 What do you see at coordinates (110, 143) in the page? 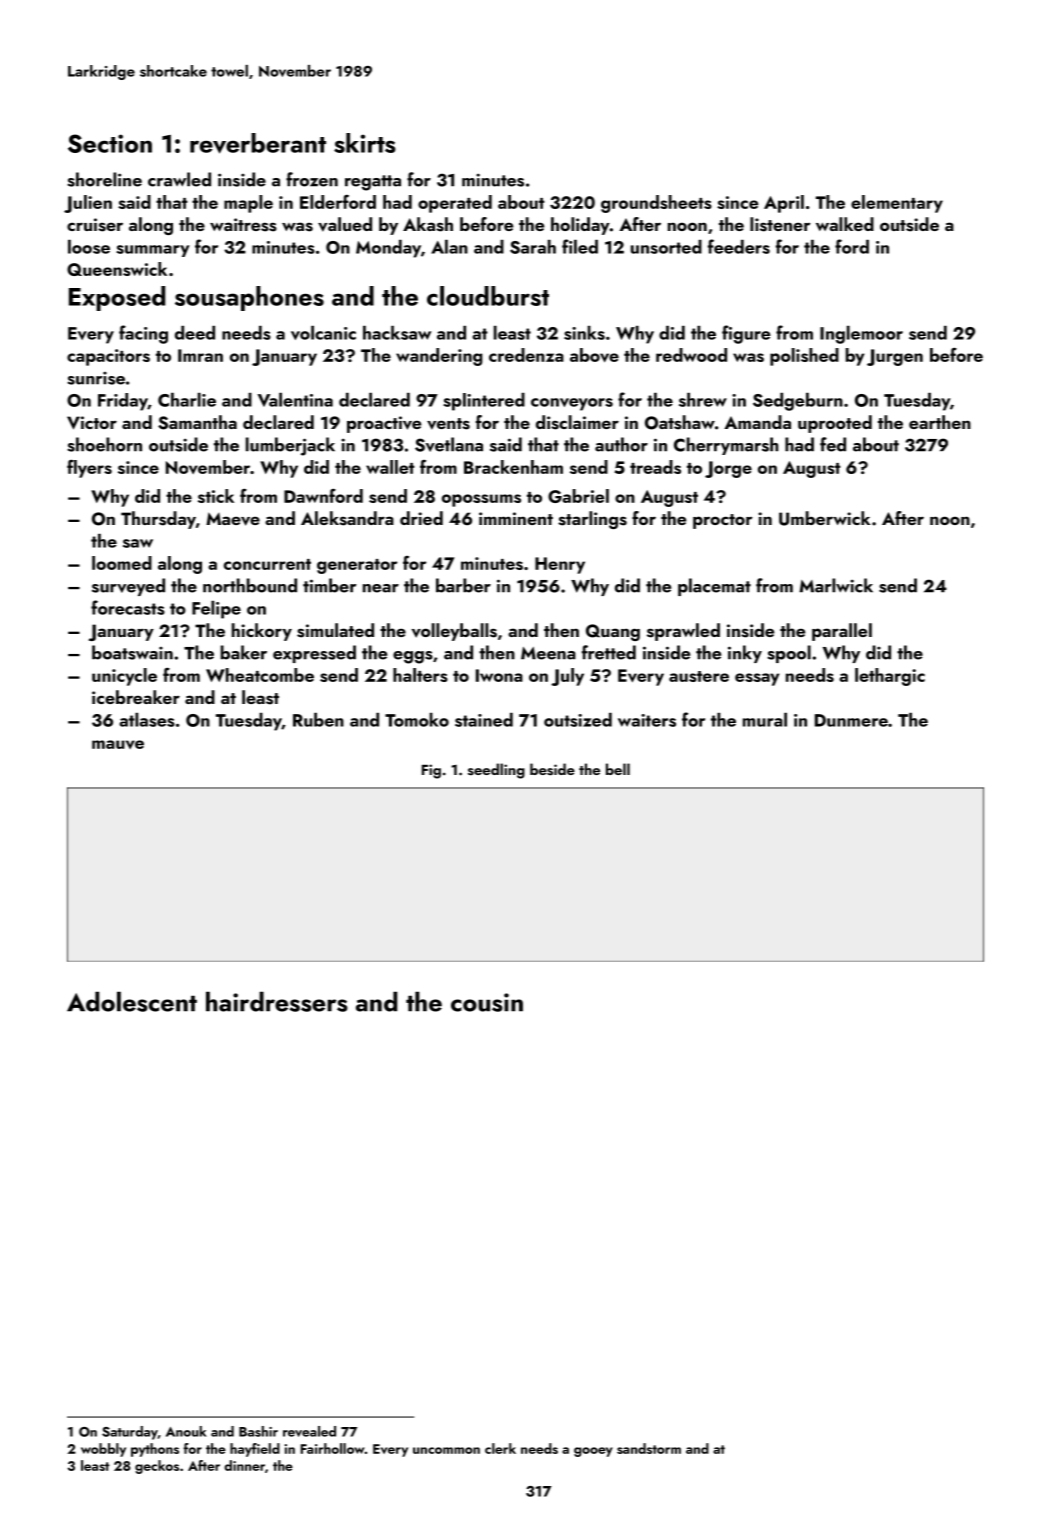
I see `Section` at bounding box center [110, 143].
